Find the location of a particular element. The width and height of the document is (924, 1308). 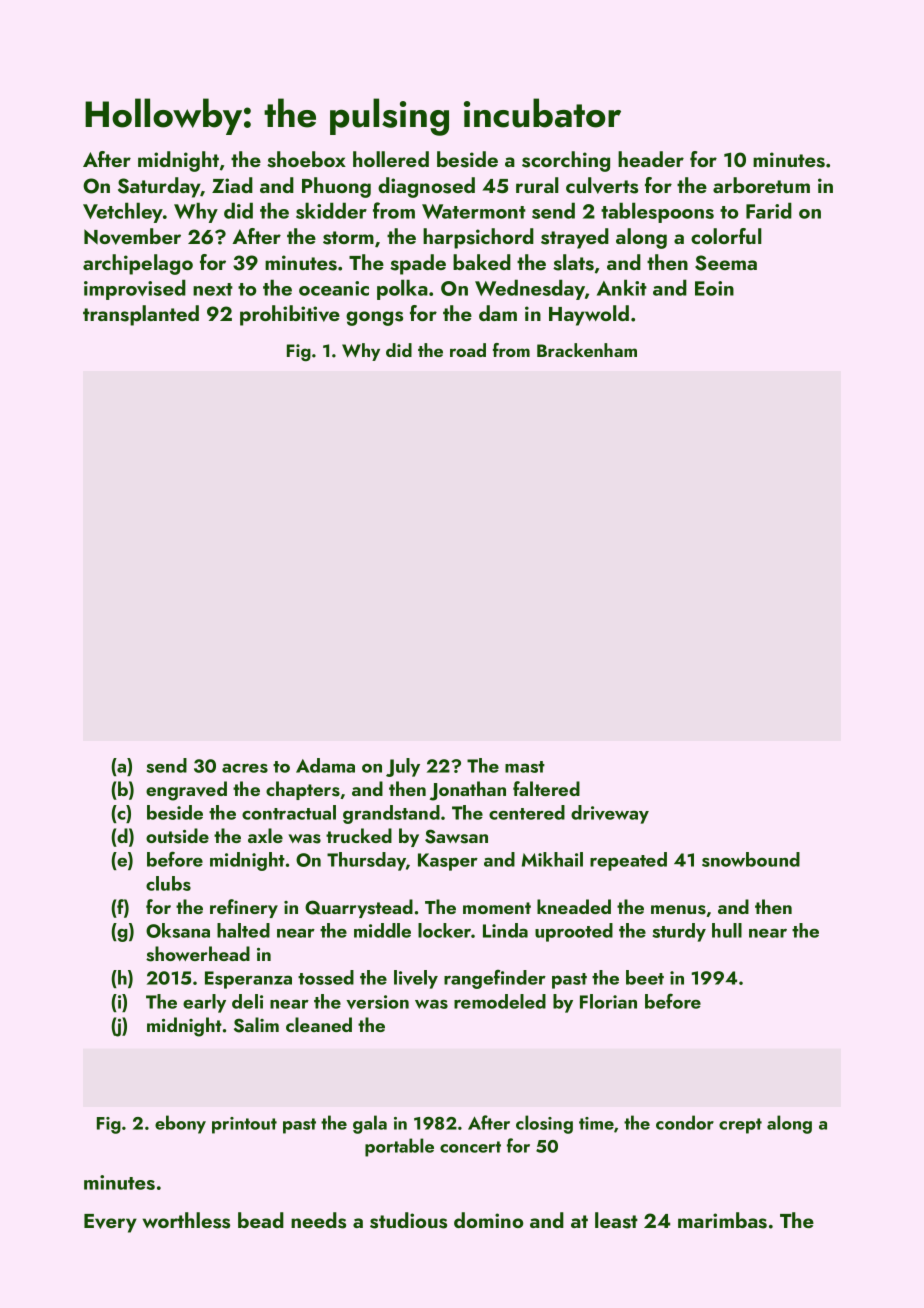

Mikhail is located at coordinates (552, 859).
